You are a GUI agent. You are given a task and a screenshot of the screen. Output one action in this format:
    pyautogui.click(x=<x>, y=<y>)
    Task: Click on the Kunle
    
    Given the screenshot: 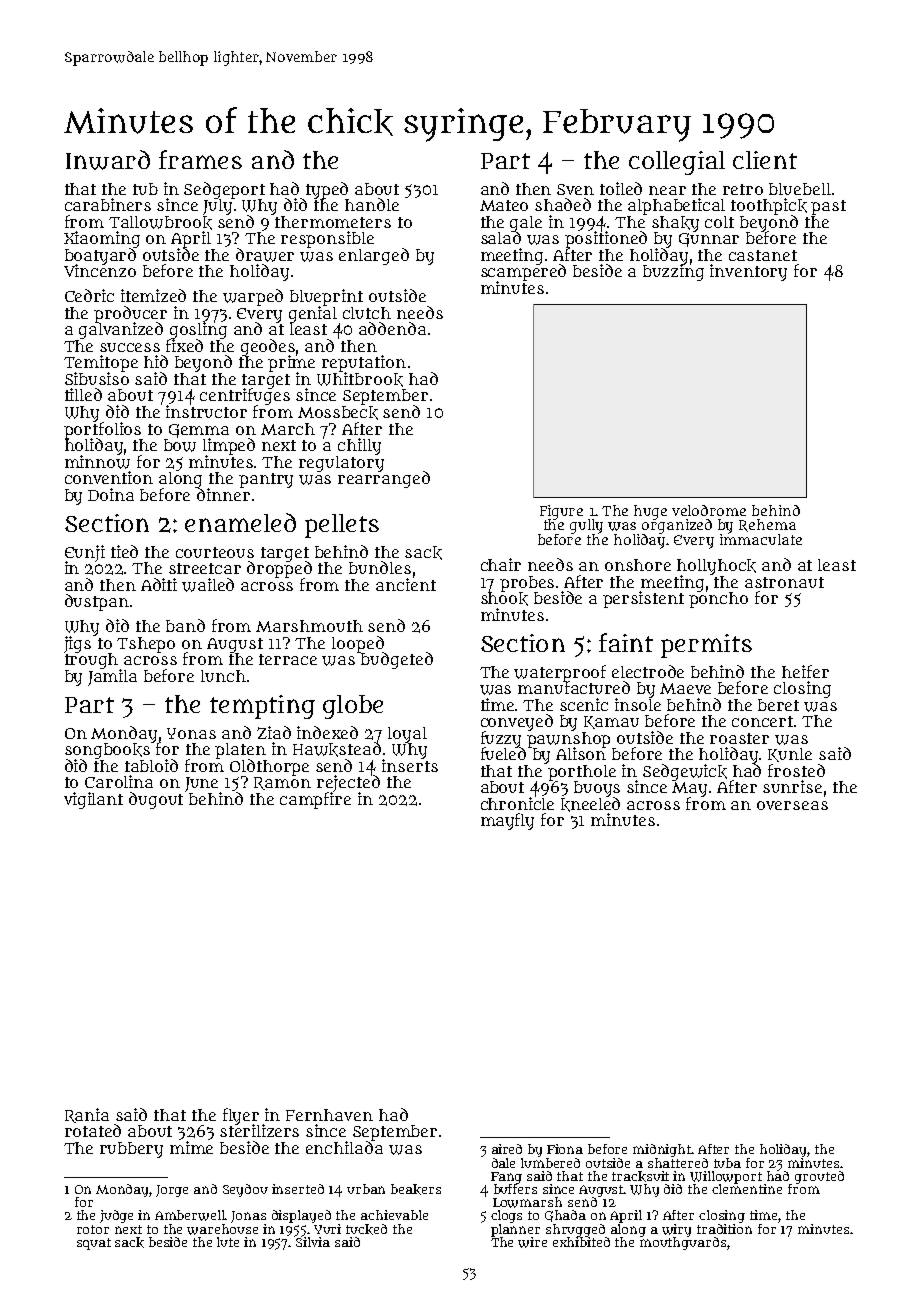 What is the action you would take?
    pyautogui.click(x=790, y=755)
